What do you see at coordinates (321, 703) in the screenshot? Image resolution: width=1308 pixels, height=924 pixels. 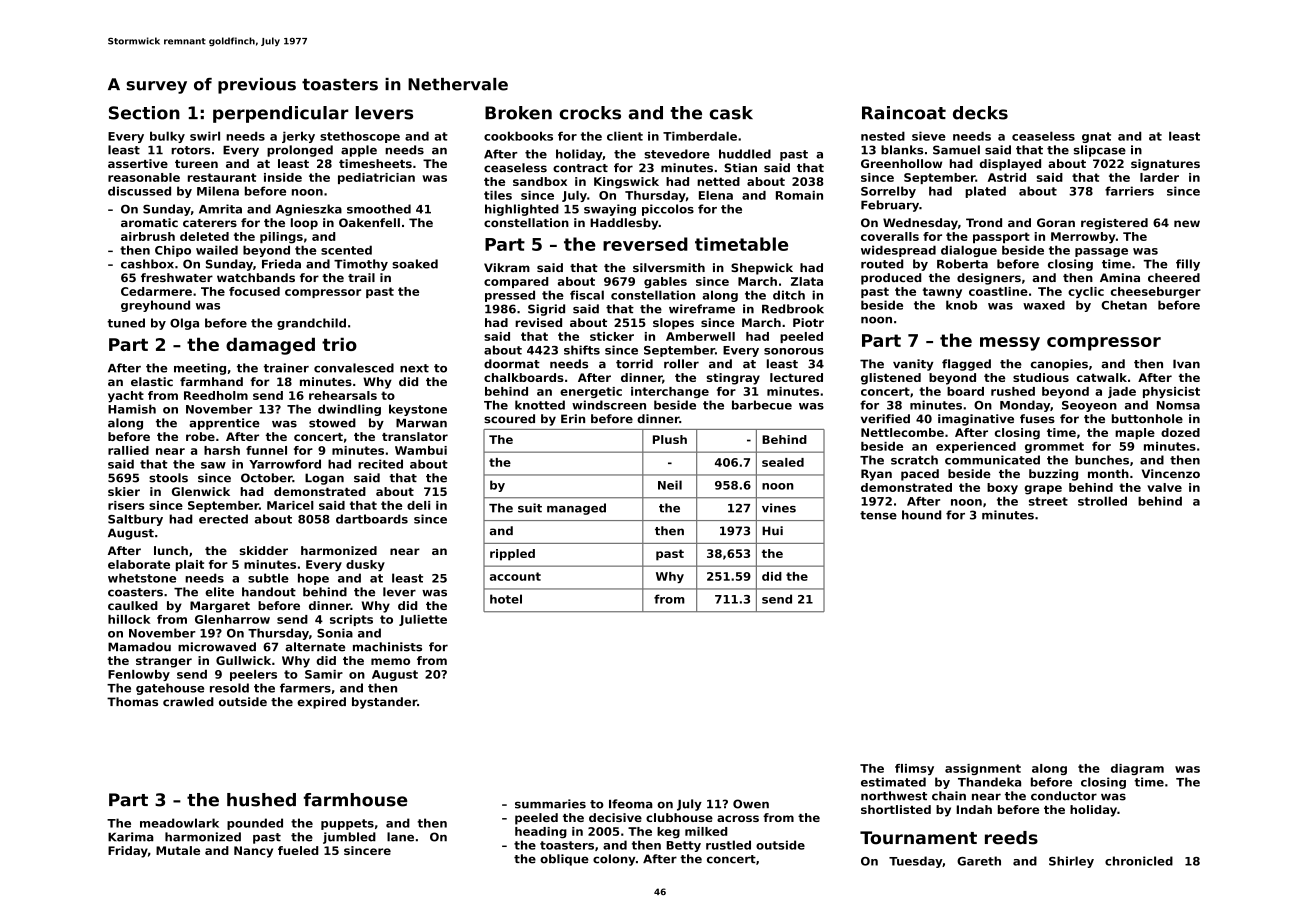 I see `expired` at bounding box center [321, 703].
